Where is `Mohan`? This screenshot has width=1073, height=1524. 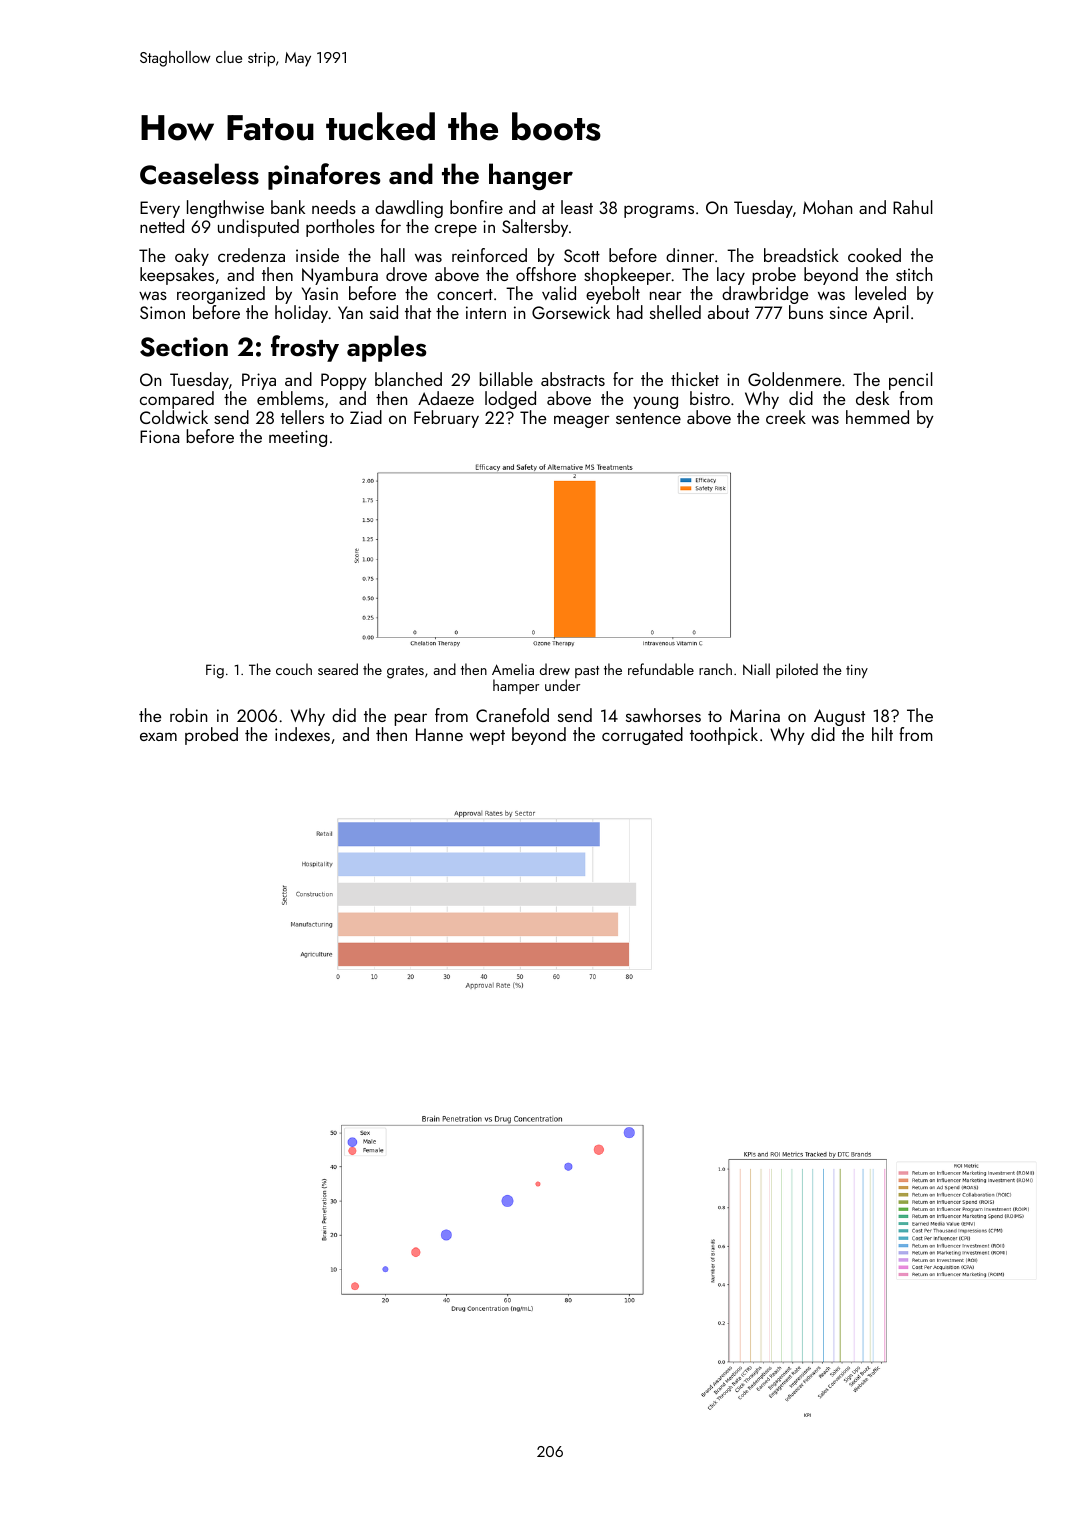
Mohan is located at coordinates (827, 207).
